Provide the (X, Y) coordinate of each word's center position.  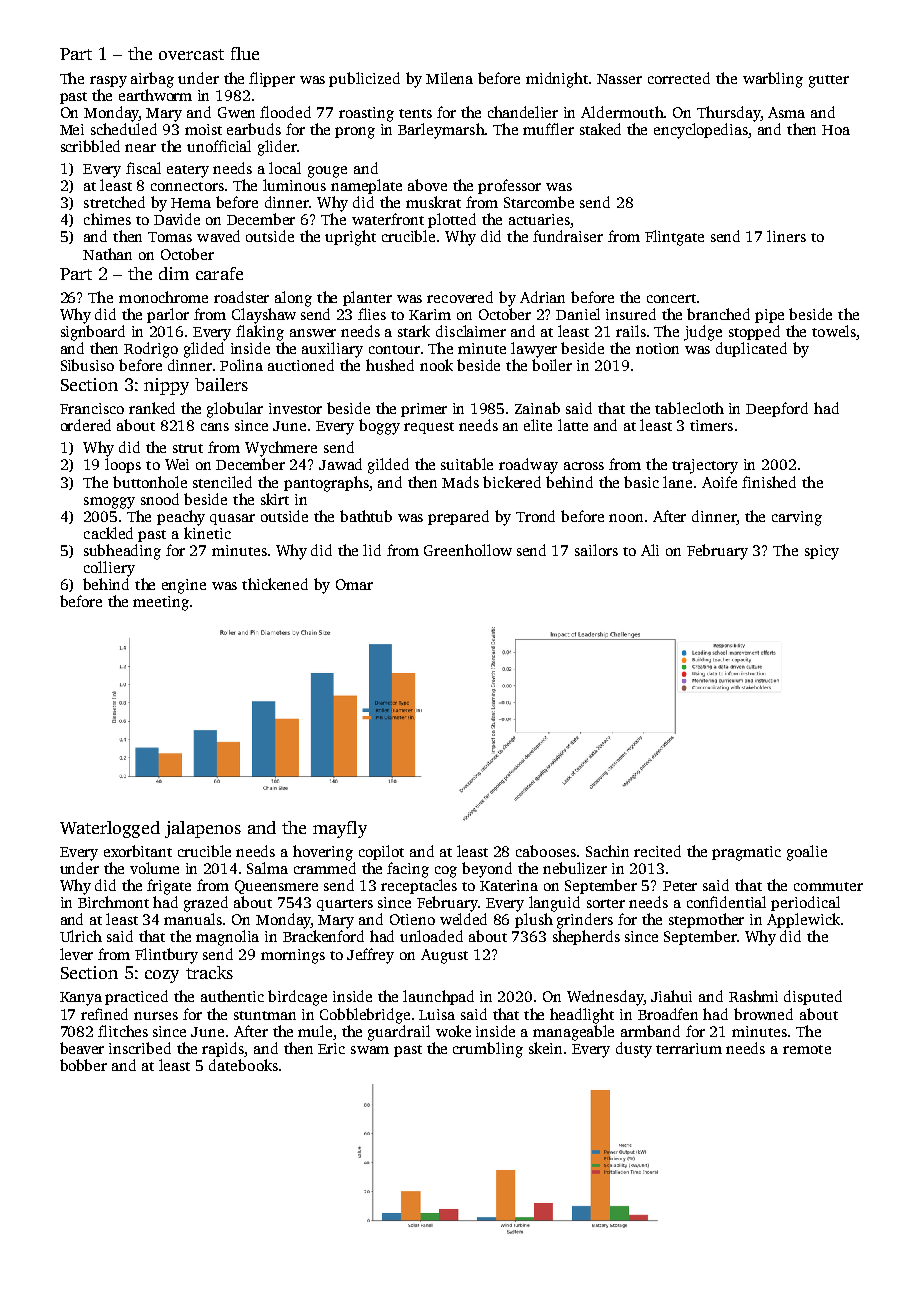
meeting (161, 603)
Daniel (578, 314)
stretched (114, 202)
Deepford (777, 409)
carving (797, 518)
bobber (83, 1065)
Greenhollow (468, 550)
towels (834, 331)
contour (394, 349)
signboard (93, 333)
